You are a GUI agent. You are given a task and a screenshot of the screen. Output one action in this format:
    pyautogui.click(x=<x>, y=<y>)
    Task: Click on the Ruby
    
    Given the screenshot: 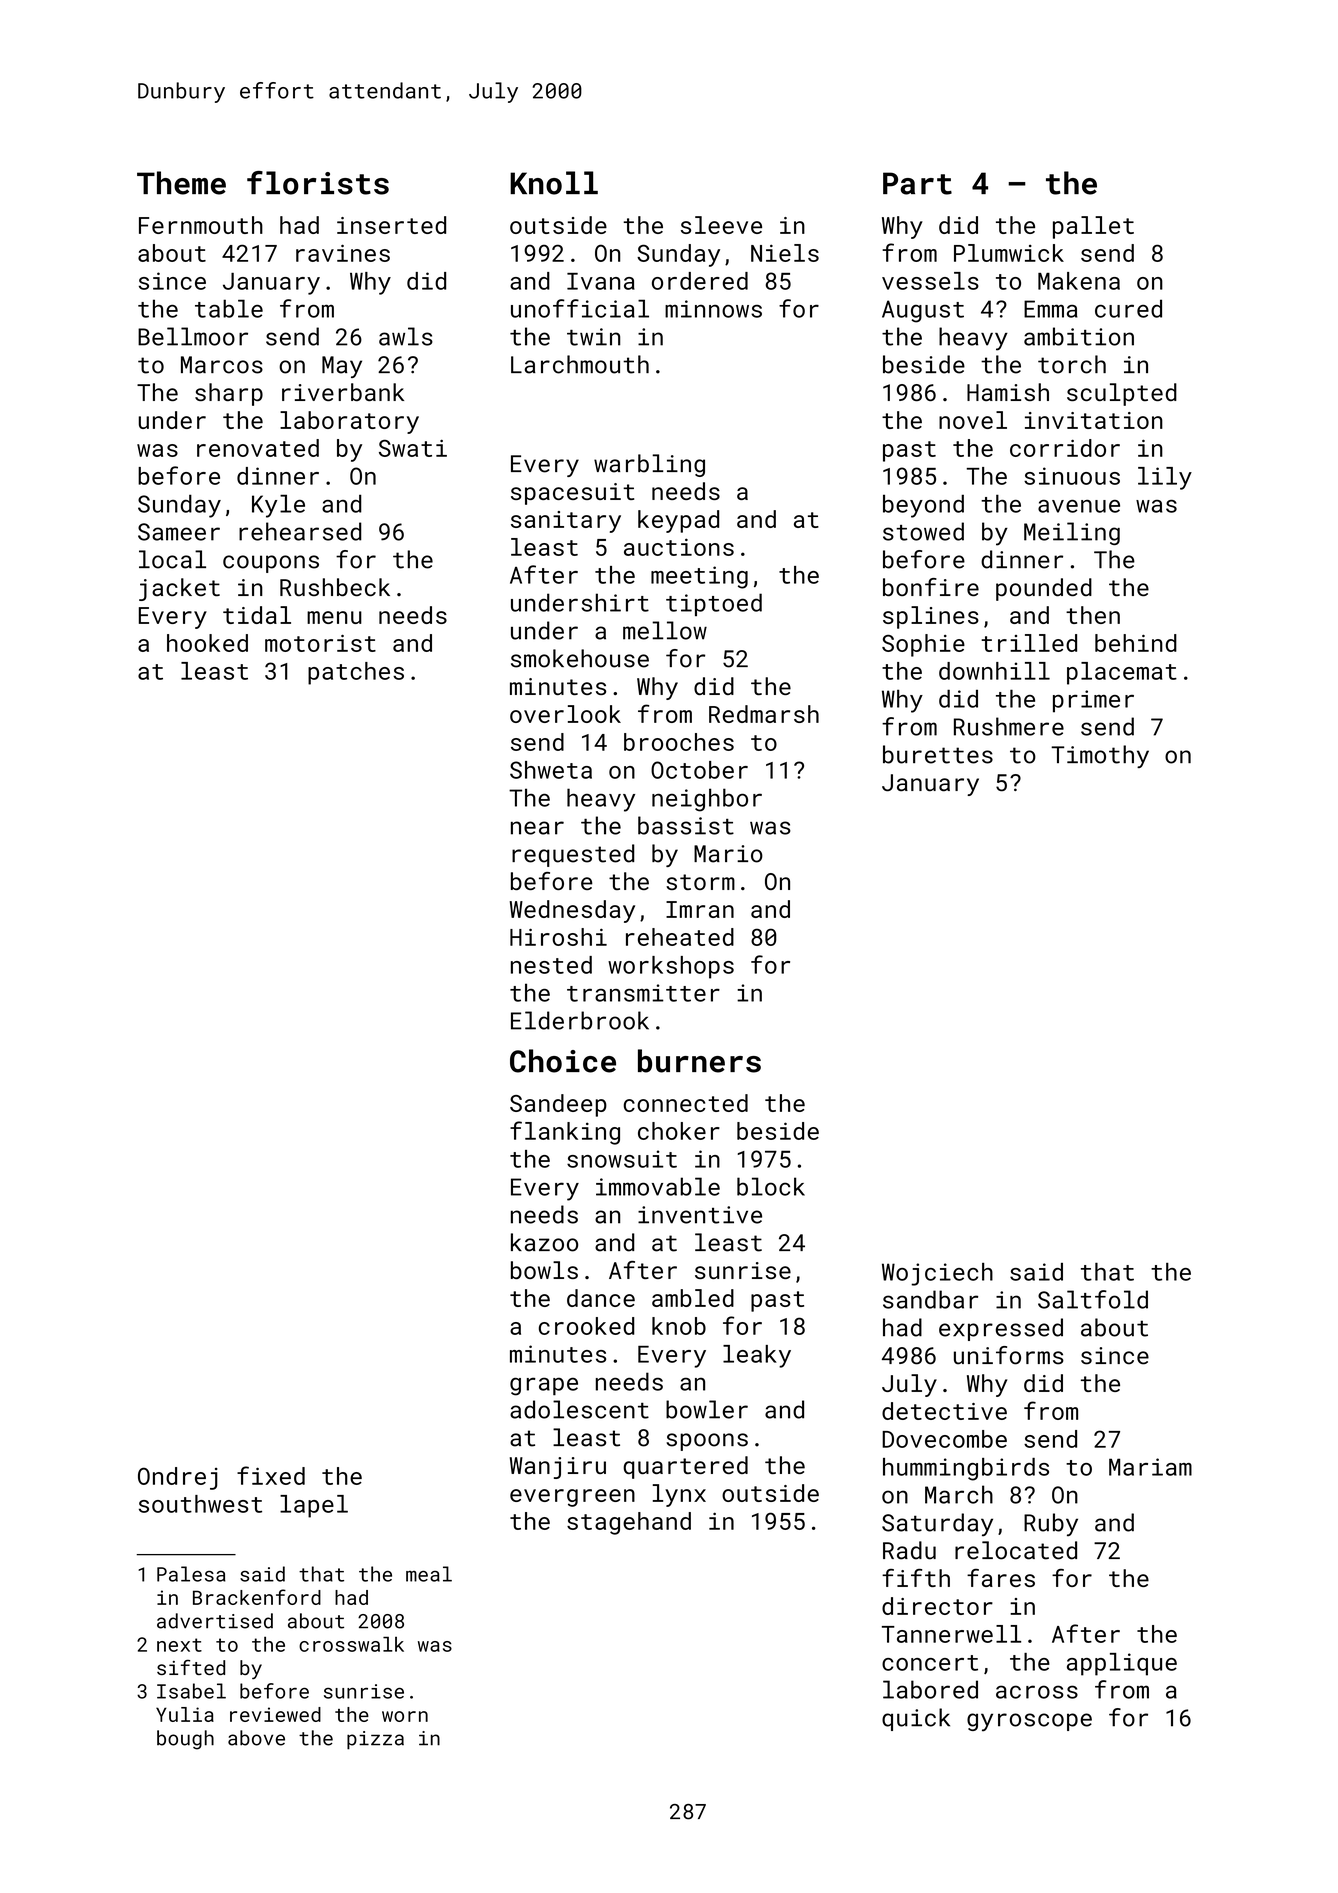 What is the action you would take?
    pyautogui.click(x=1051, y=1524)
